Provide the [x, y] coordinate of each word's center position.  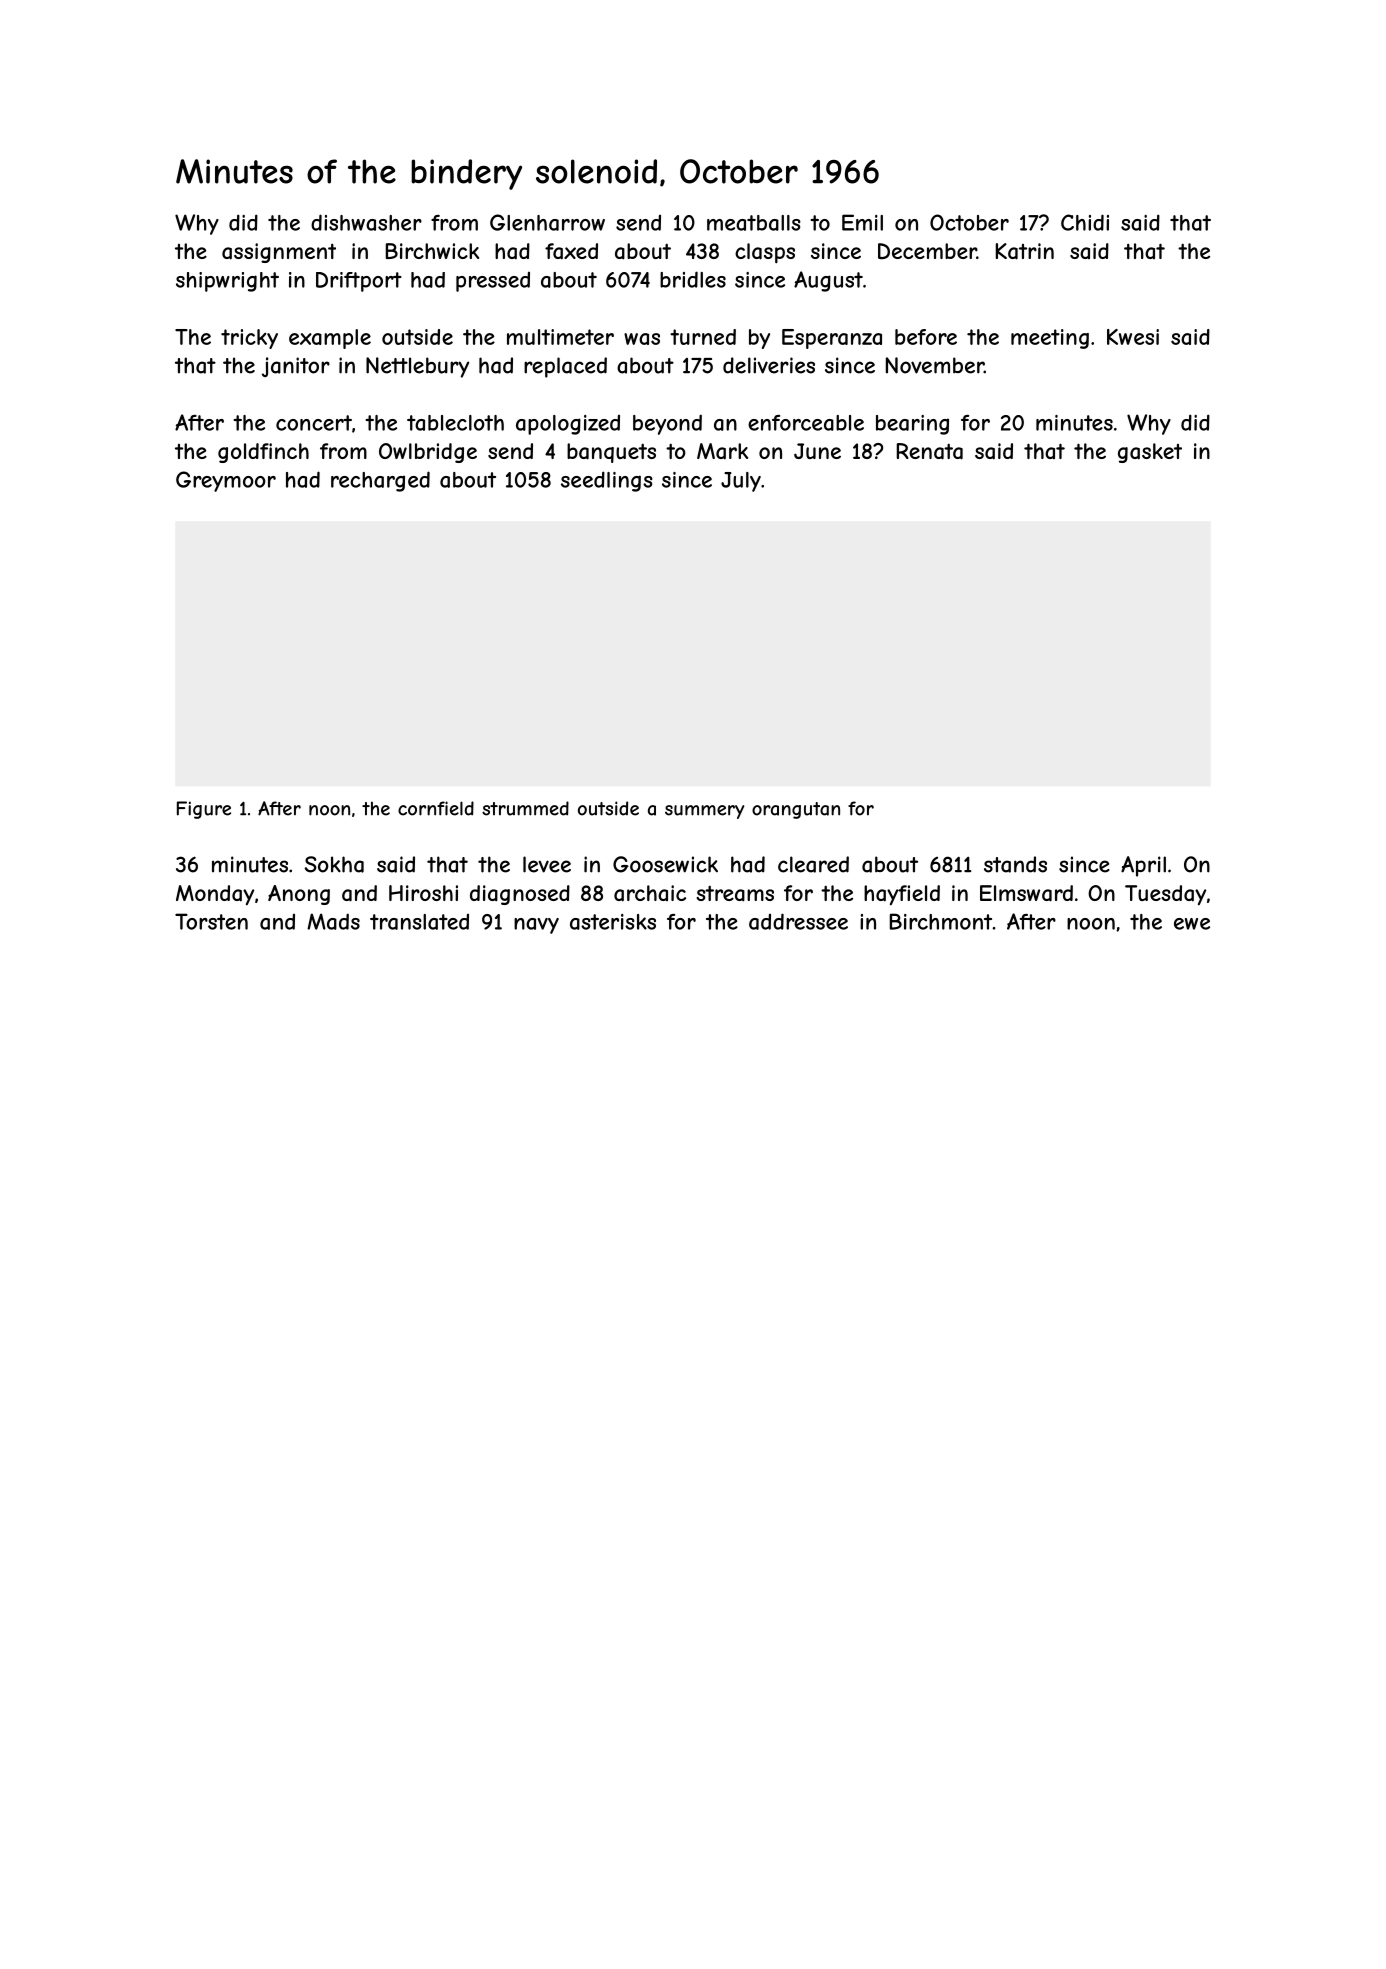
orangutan [796, 810]
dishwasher [366, 222]
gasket [1150, 453]
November [935, 365]
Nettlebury [417, 367]
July [741, 482]
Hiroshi [423, 893]
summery [704, 812]
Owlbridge [428, 453]
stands [1015, 864]
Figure [204, 810]
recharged [380, 481]
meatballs [754, 223]
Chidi [1085, 222]
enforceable [806, 423]
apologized [568, 425]
